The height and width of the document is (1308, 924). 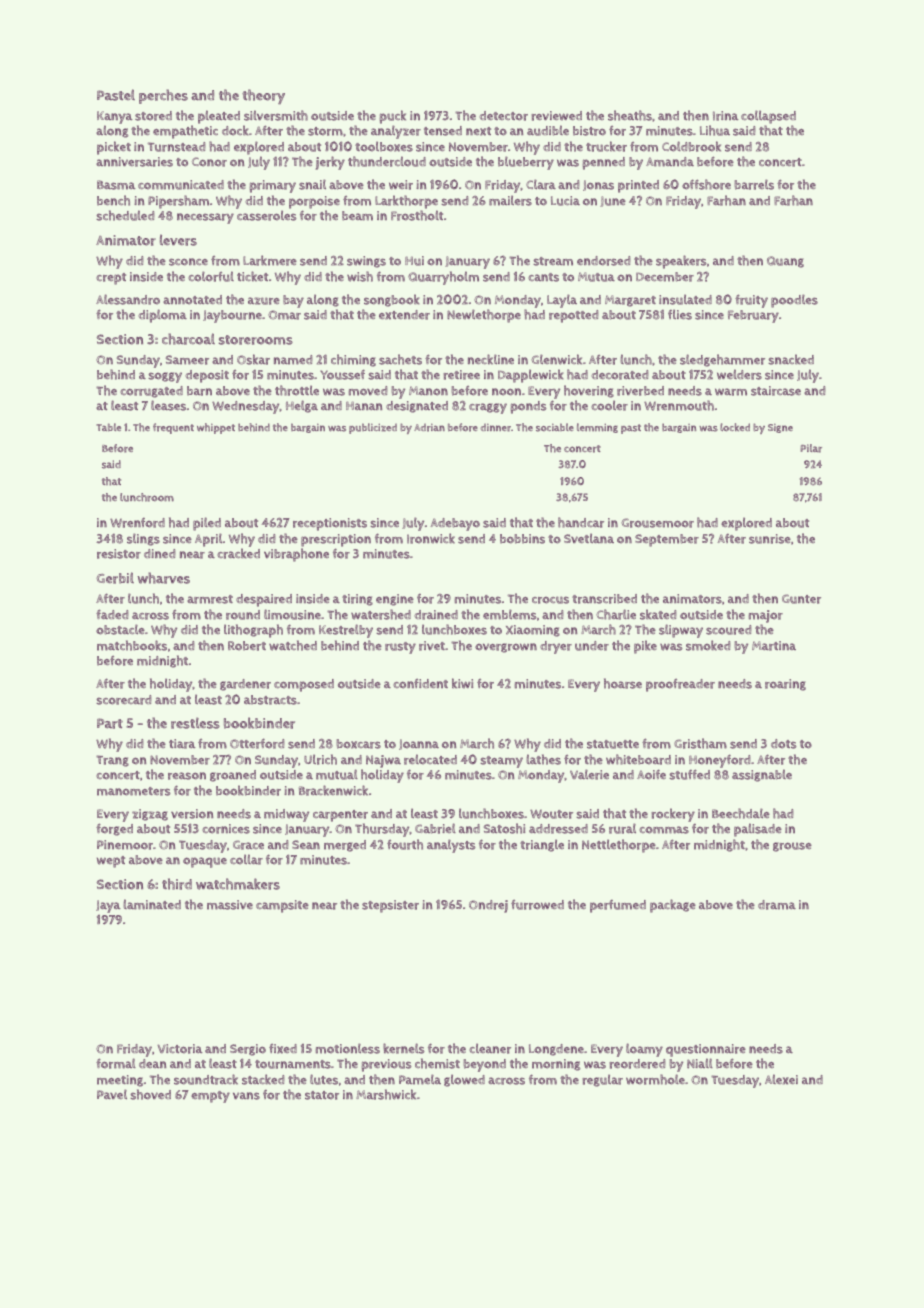 I want to click on Honeyford, so click(x=720, y=761).
